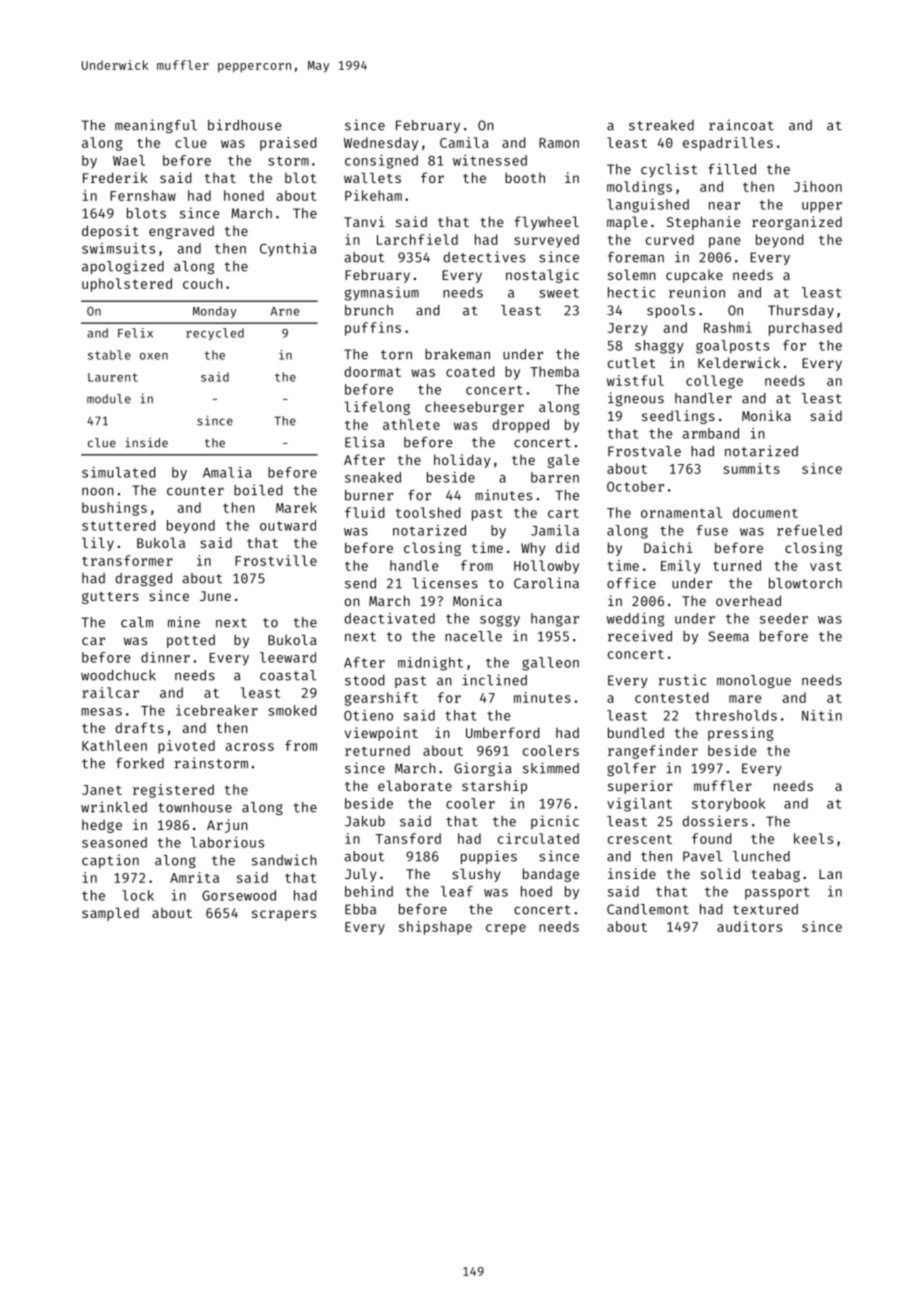 The height and width of the image is (1308, 924). What do you see at coordinates (428, 512) in the image?
I see `toolshed` at bounding box center [428, 512].
